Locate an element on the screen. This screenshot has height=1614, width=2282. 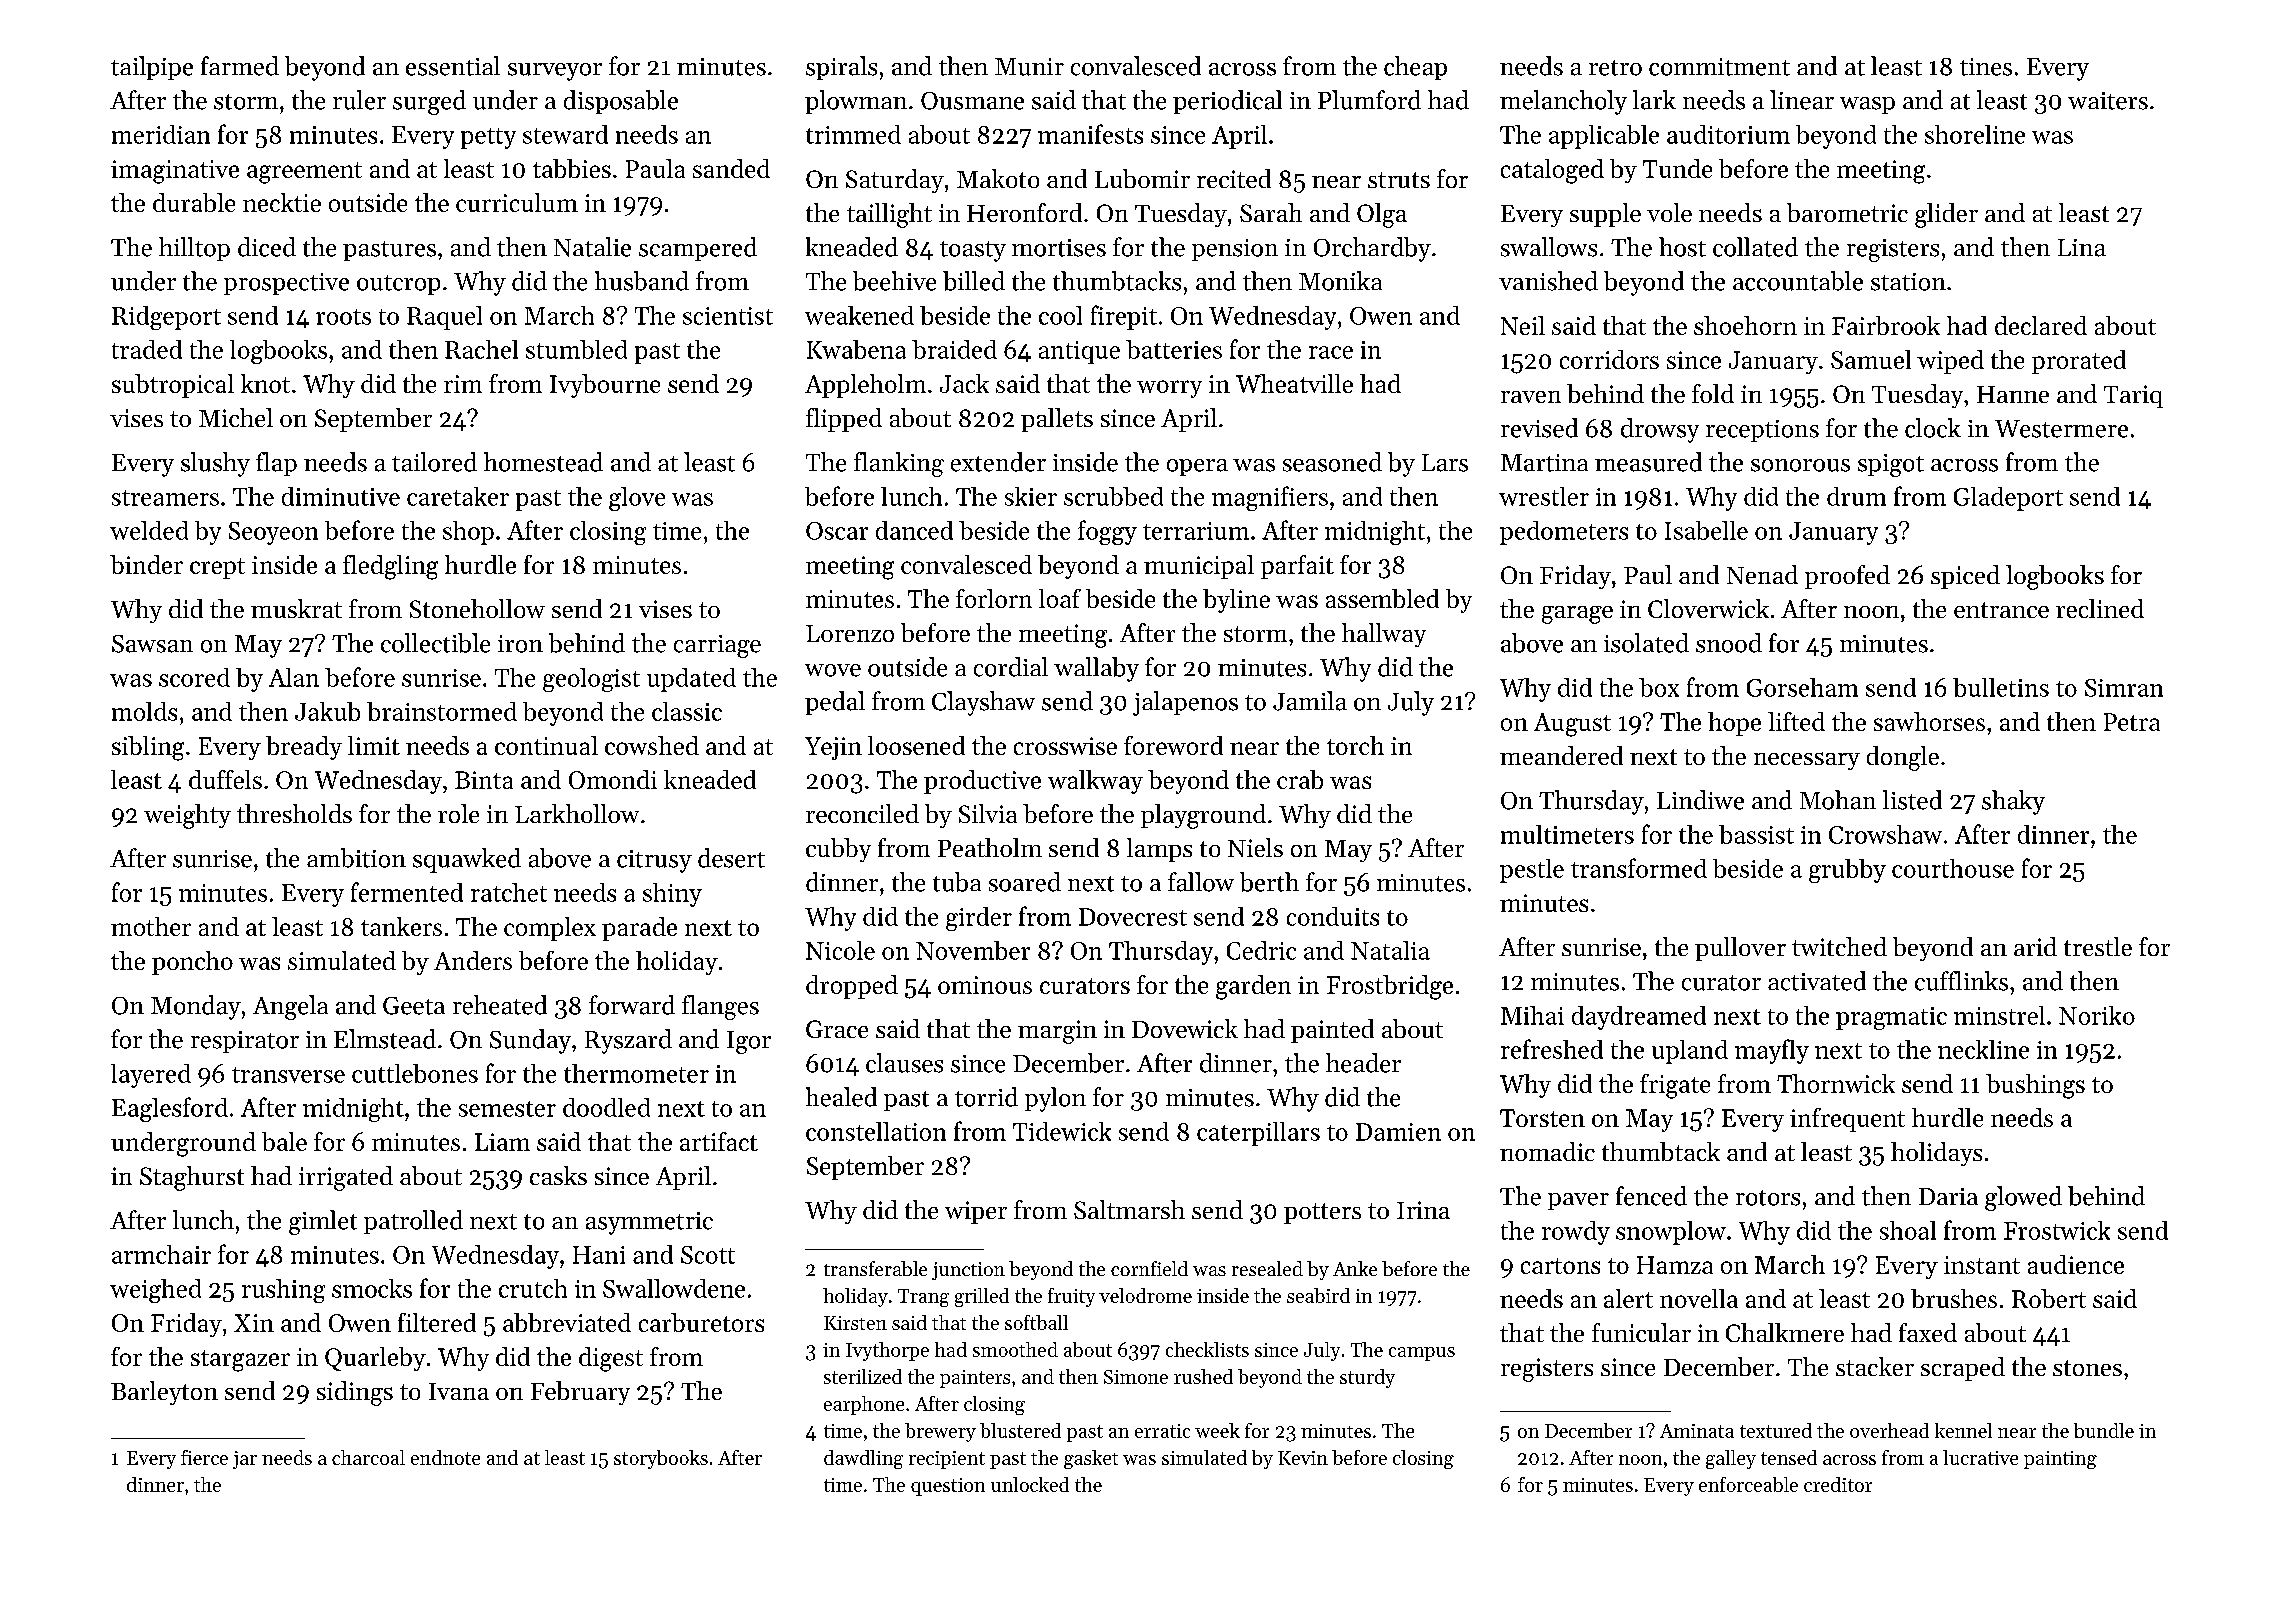
twitched is located at coordinates (1839, 946).
